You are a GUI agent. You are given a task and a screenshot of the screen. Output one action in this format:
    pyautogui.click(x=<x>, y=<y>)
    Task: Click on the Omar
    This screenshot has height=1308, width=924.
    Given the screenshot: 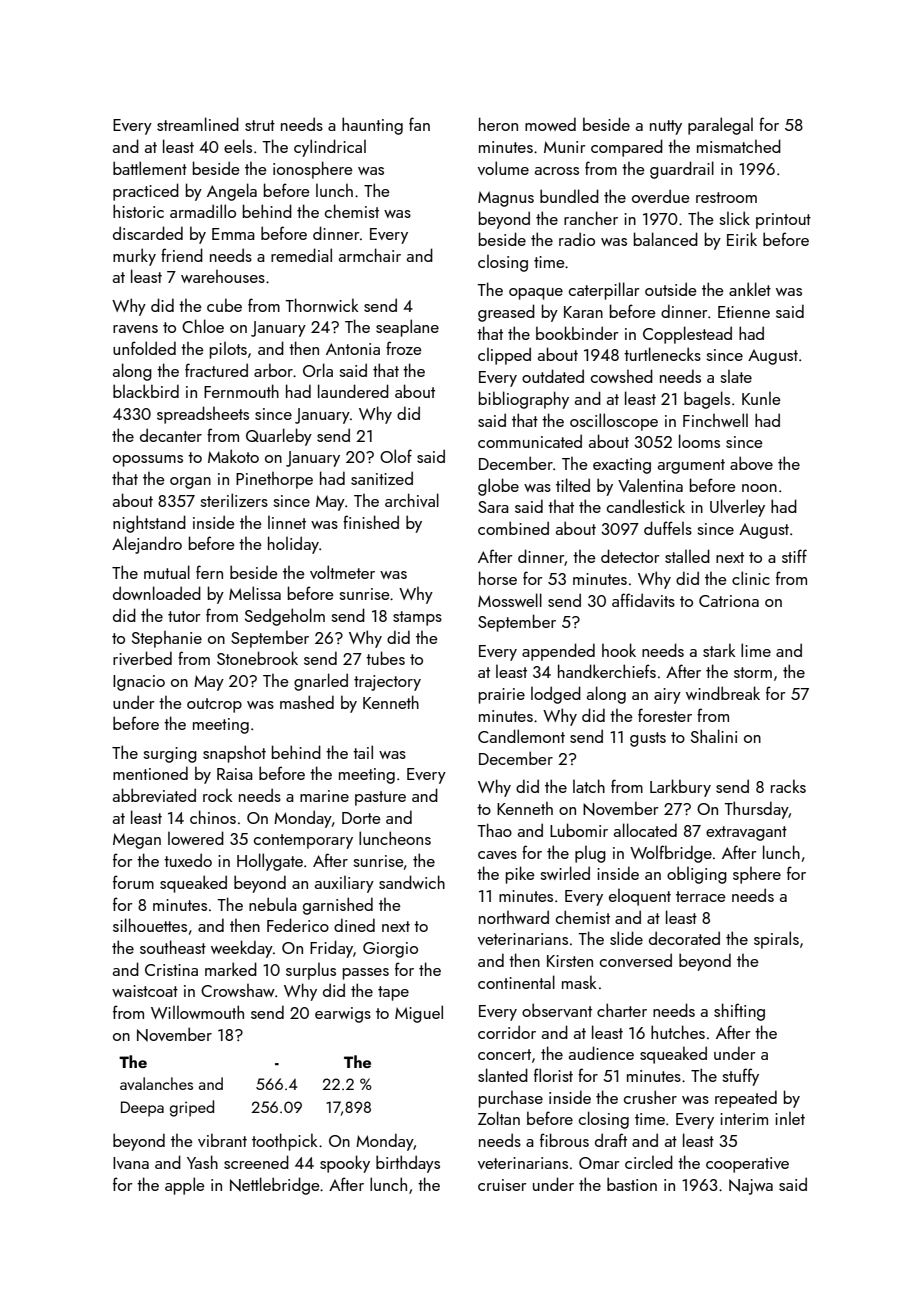 What is the action you would take?
    pyautogui.click(x=599, y=1163)
